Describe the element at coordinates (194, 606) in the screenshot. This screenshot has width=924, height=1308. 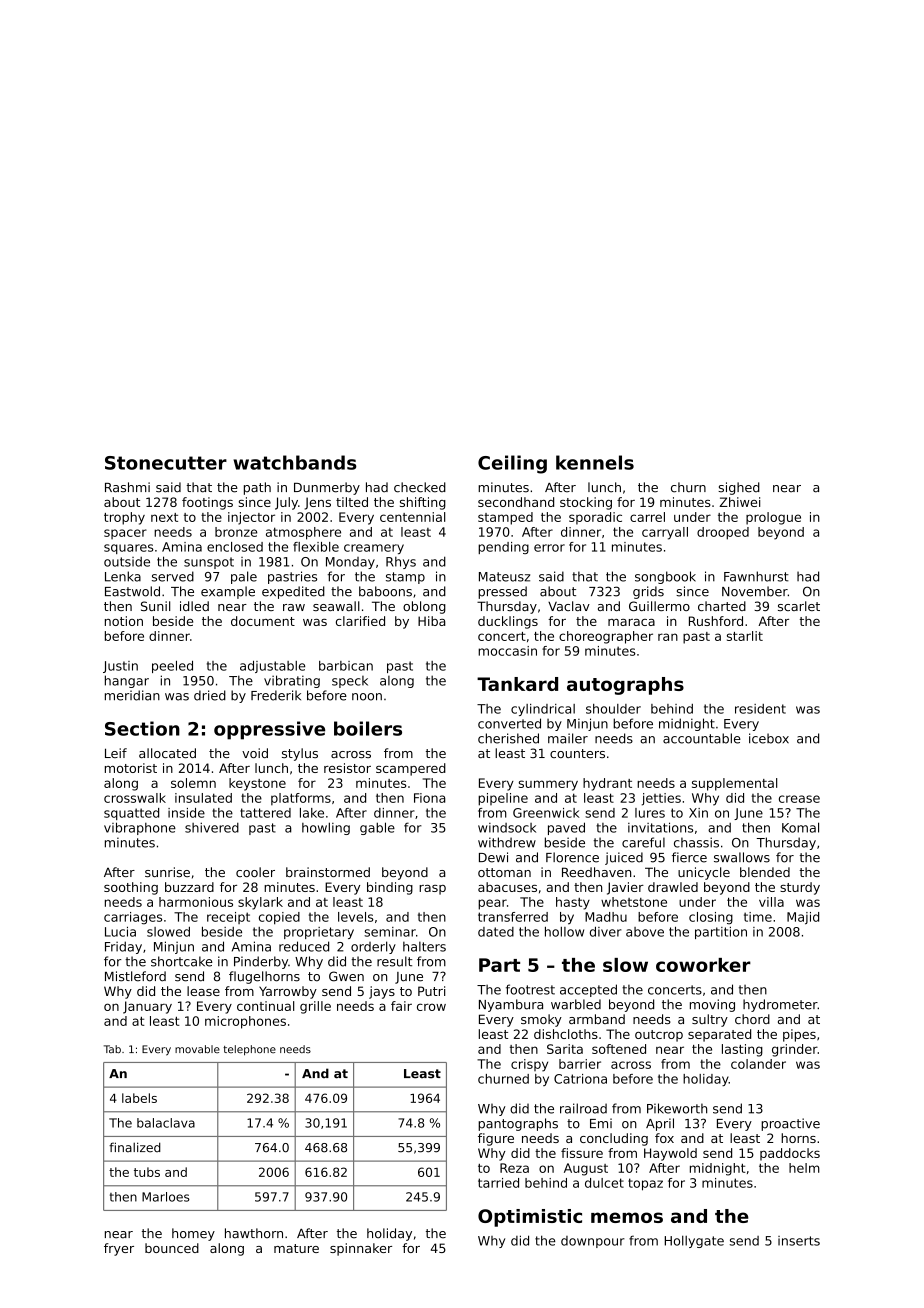
I see `idled` at that location.
